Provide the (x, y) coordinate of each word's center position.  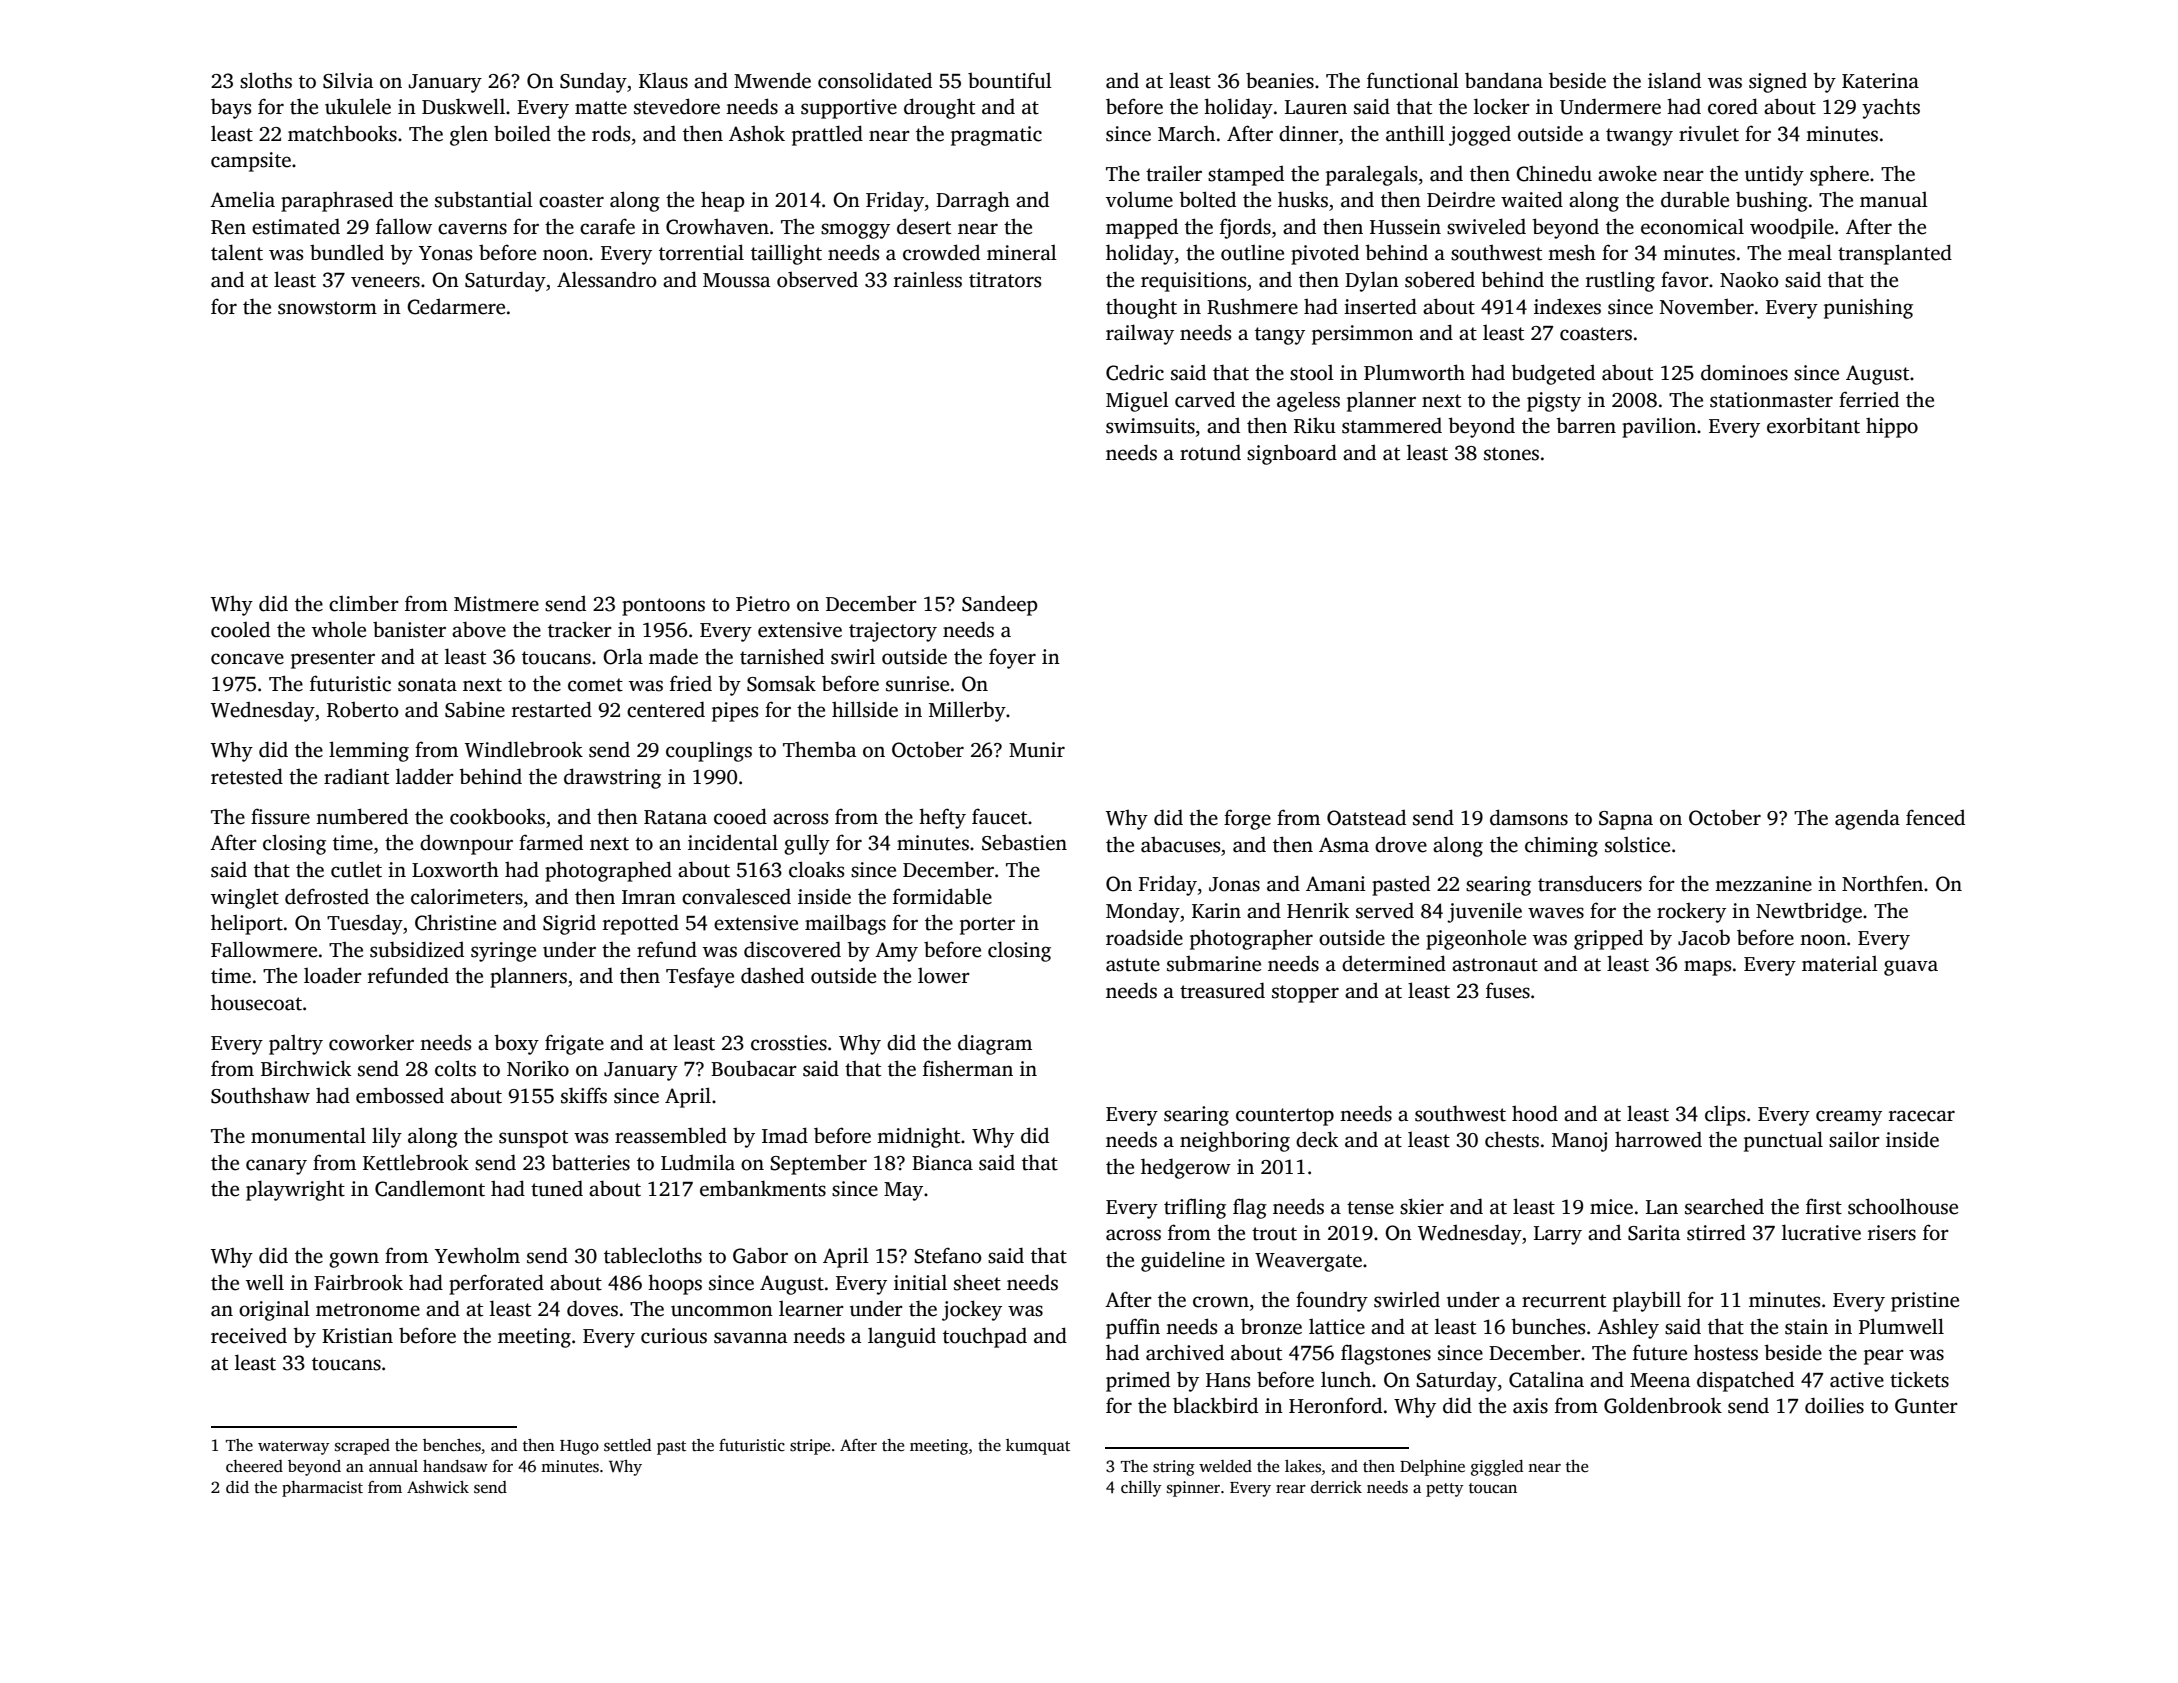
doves (592, 1308)
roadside (1144, 937)
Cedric (1135, 372)
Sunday (593, 82)
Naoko (1749, 279)
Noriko (538, 1068)
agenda (1867, 819)
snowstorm (327, 308)
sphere (1839, 175)
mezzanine (1763, 884)
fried (691, 683)
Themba (819, 749)
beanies (1280, 80)
